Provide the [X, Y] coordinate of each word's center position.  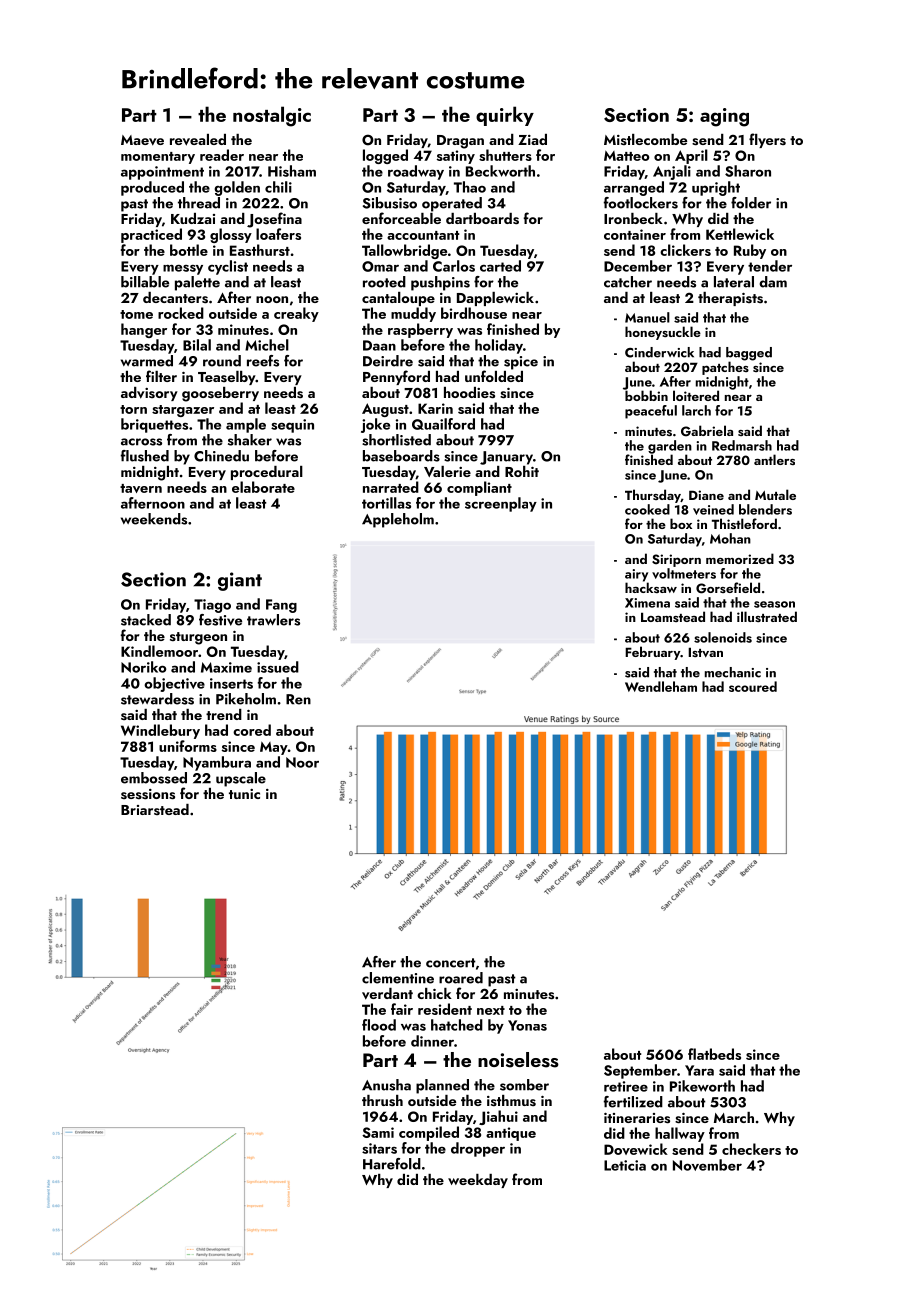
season [774, 604]
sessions [148, 794]
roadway [416, 172]
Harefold [392, 1164]
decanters [175, 298]
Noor [302, 762]
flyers [767, 140]
